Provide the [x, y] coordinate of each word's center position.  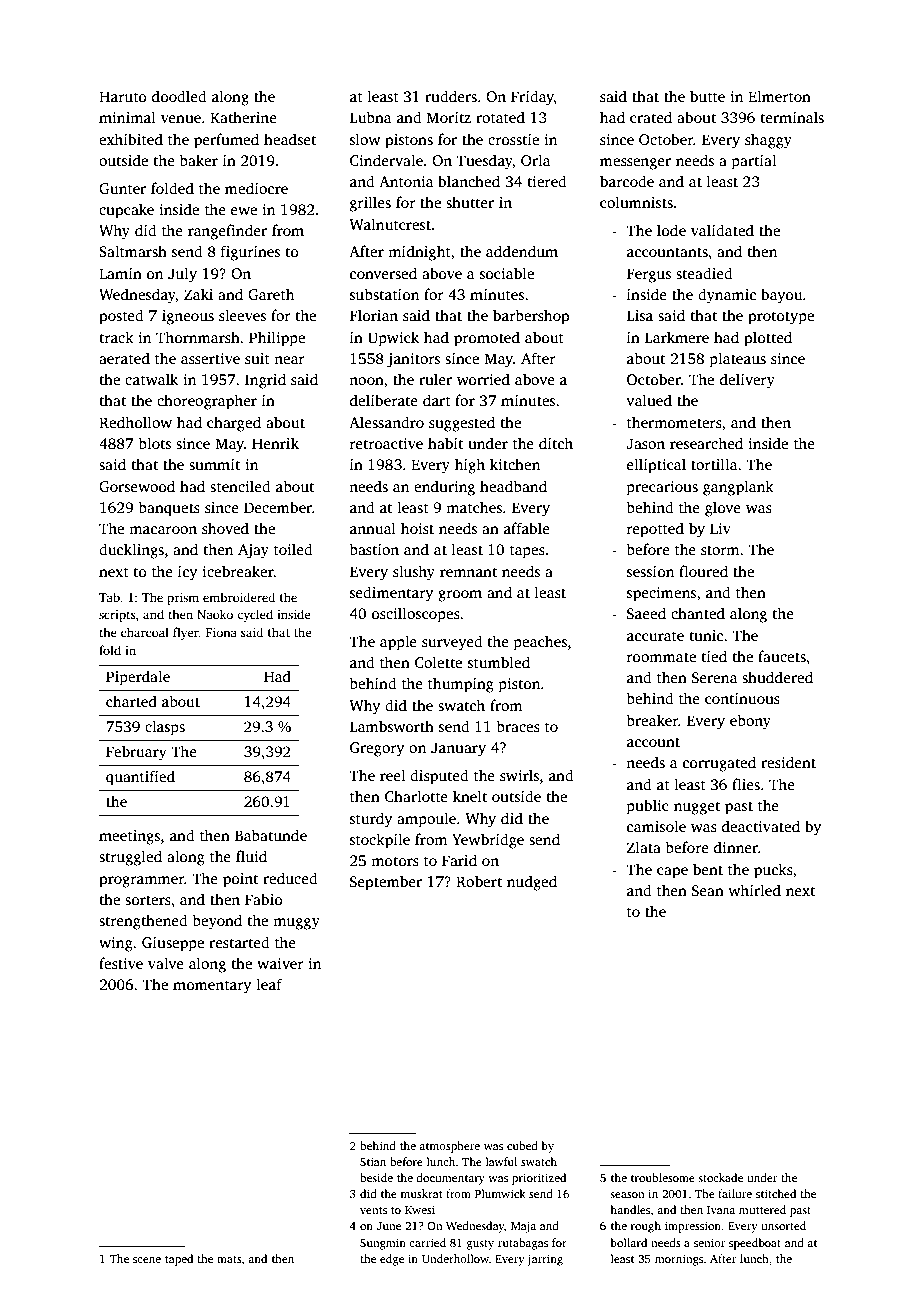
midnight [419, 253]
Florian [374, 315]
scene [147, 1260]
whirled [754, 890]
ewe [244, 211]
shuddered [777, 677]
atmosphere [449, 1147]
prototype [781, 318]
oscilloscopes [416, 615]
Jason [645, 444]
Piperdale [138, 678]
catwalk [151, 379]
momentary [212, 987]
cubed [522, 1145]
